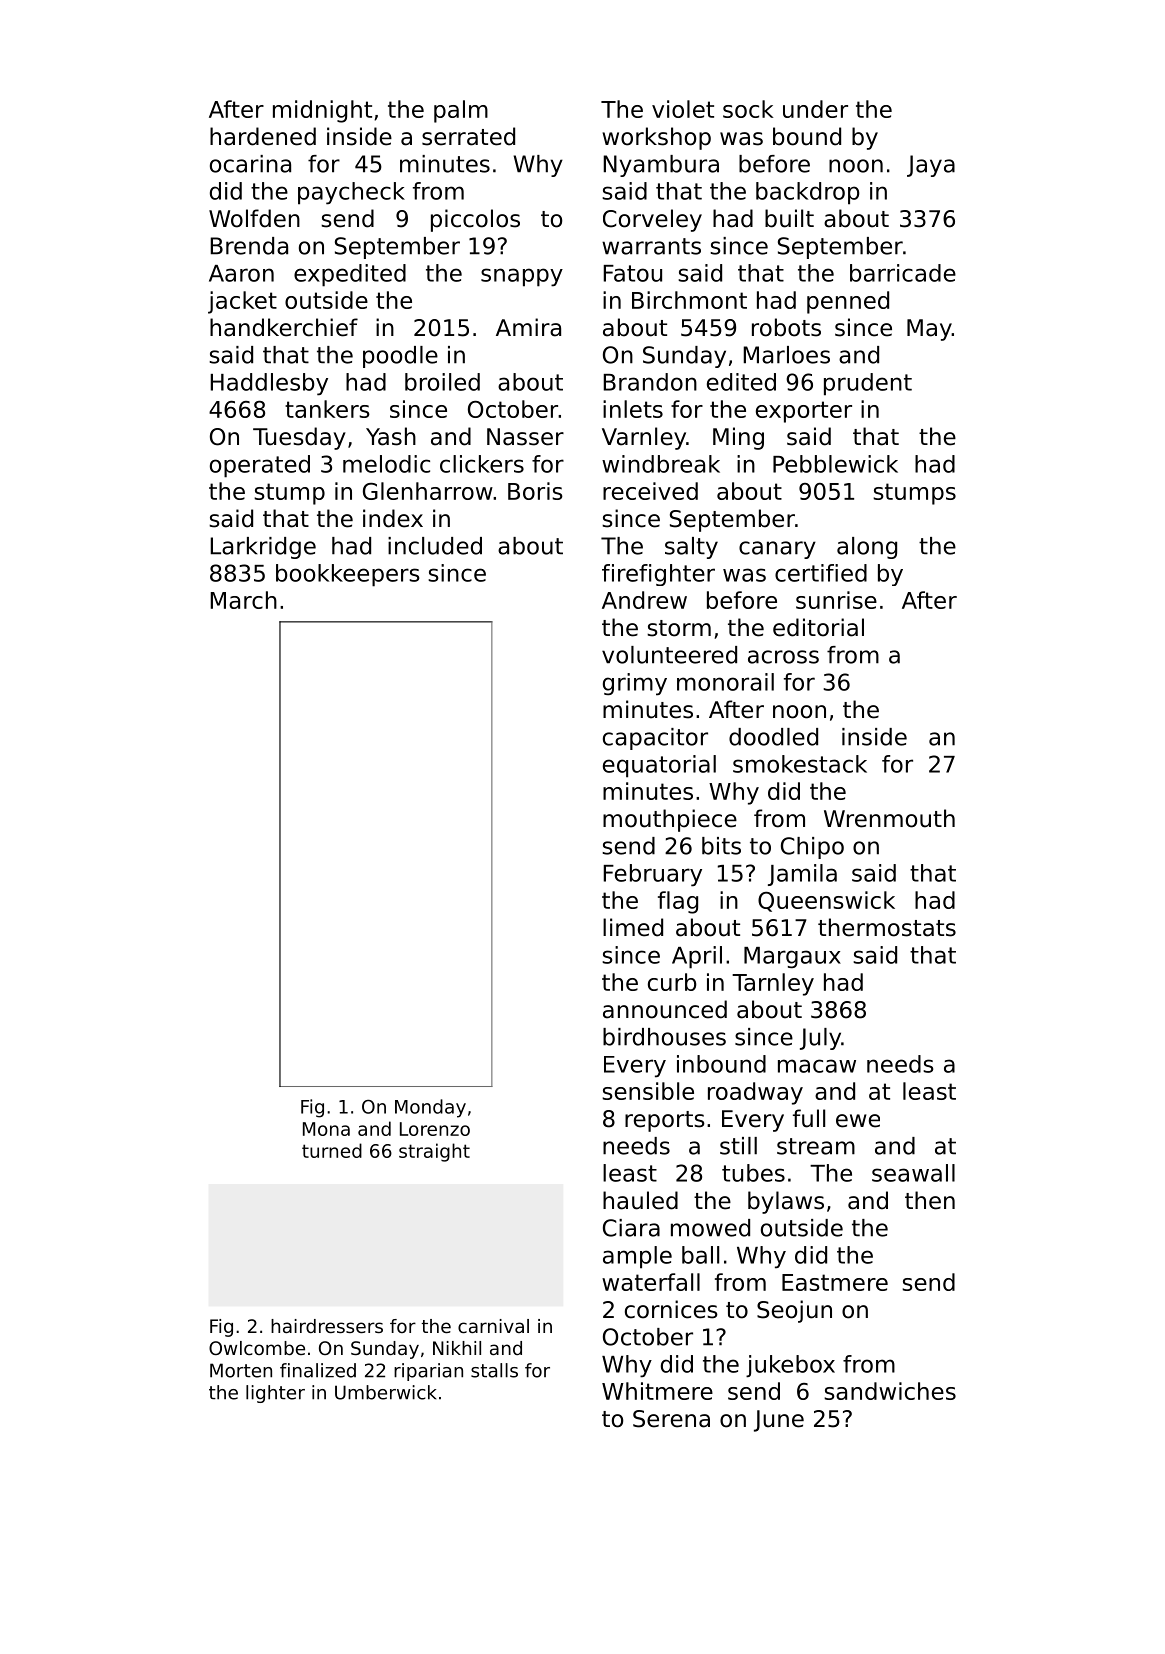  Describe the element at coordinates (522, 277) in the page. I see `snappy` at that location.
